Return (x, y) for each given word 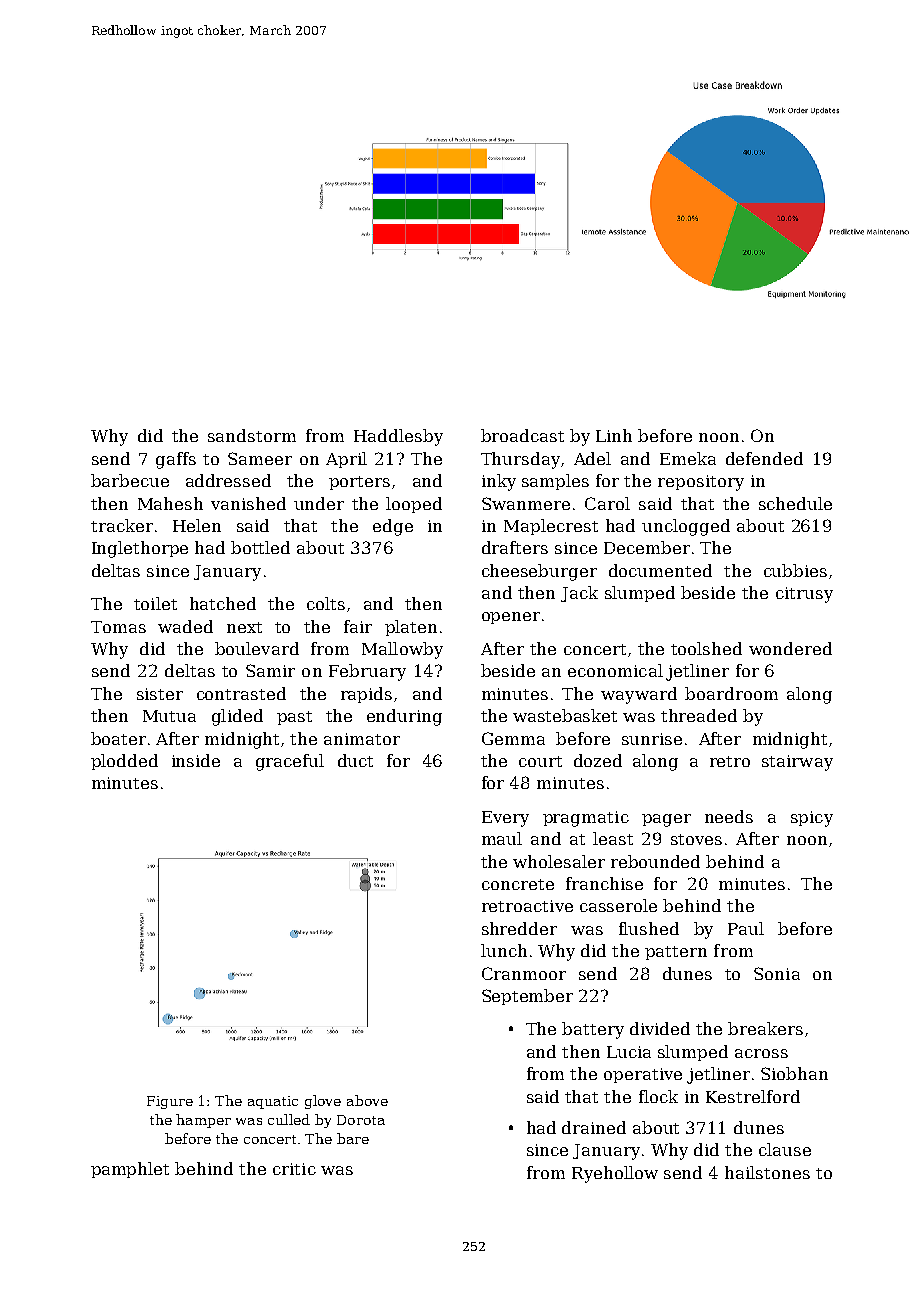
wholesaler (559, 861)
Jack (579, 594)
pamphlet (130, 1170)
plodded (124, 762)
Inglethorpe (140, 549)
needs (729, 816)
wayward (639, 695)
